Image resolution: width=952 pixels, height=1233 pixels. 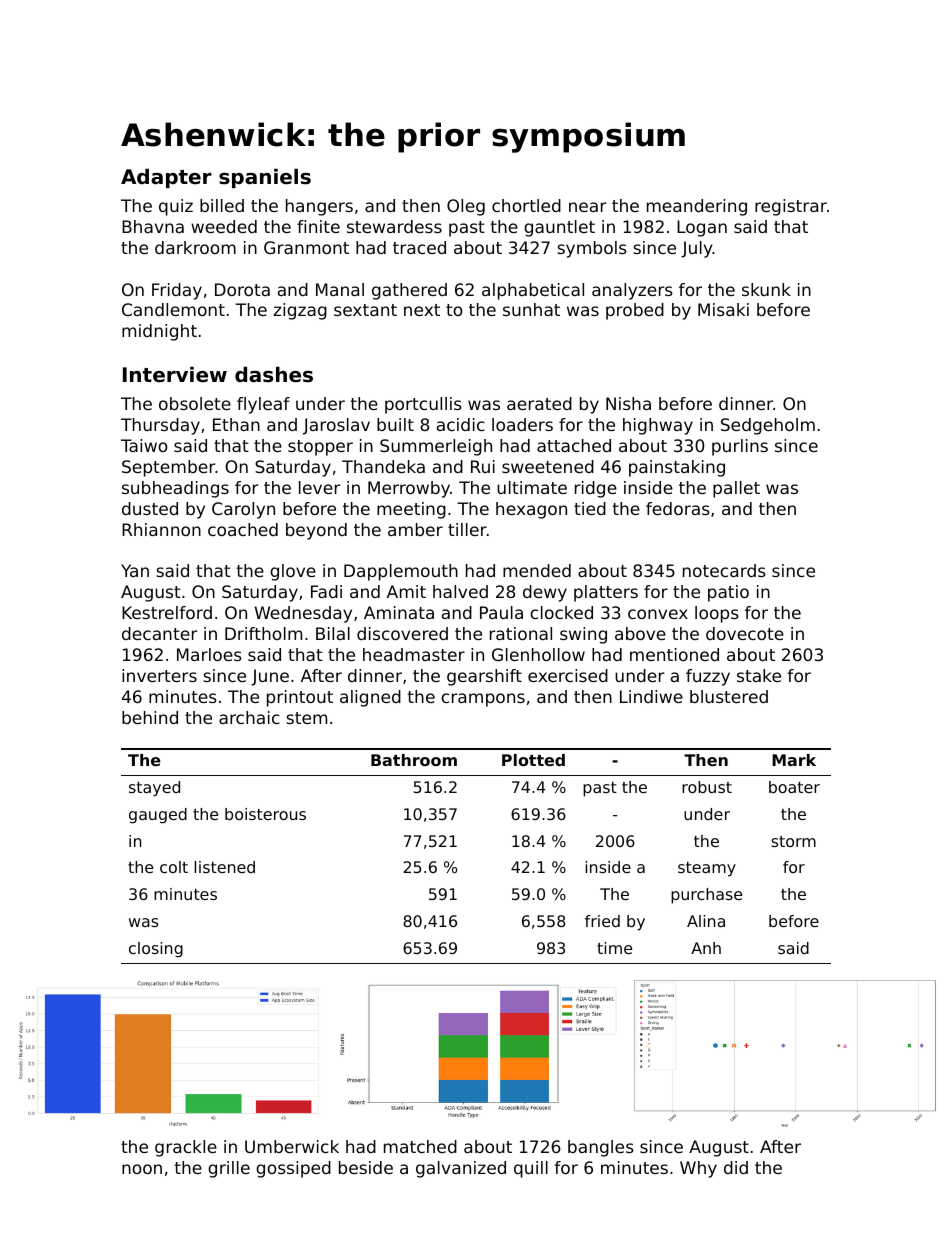 What do you see at coordinates (698, 1169) in the page?
I see `Why` at bounding box center [698, 1169].
